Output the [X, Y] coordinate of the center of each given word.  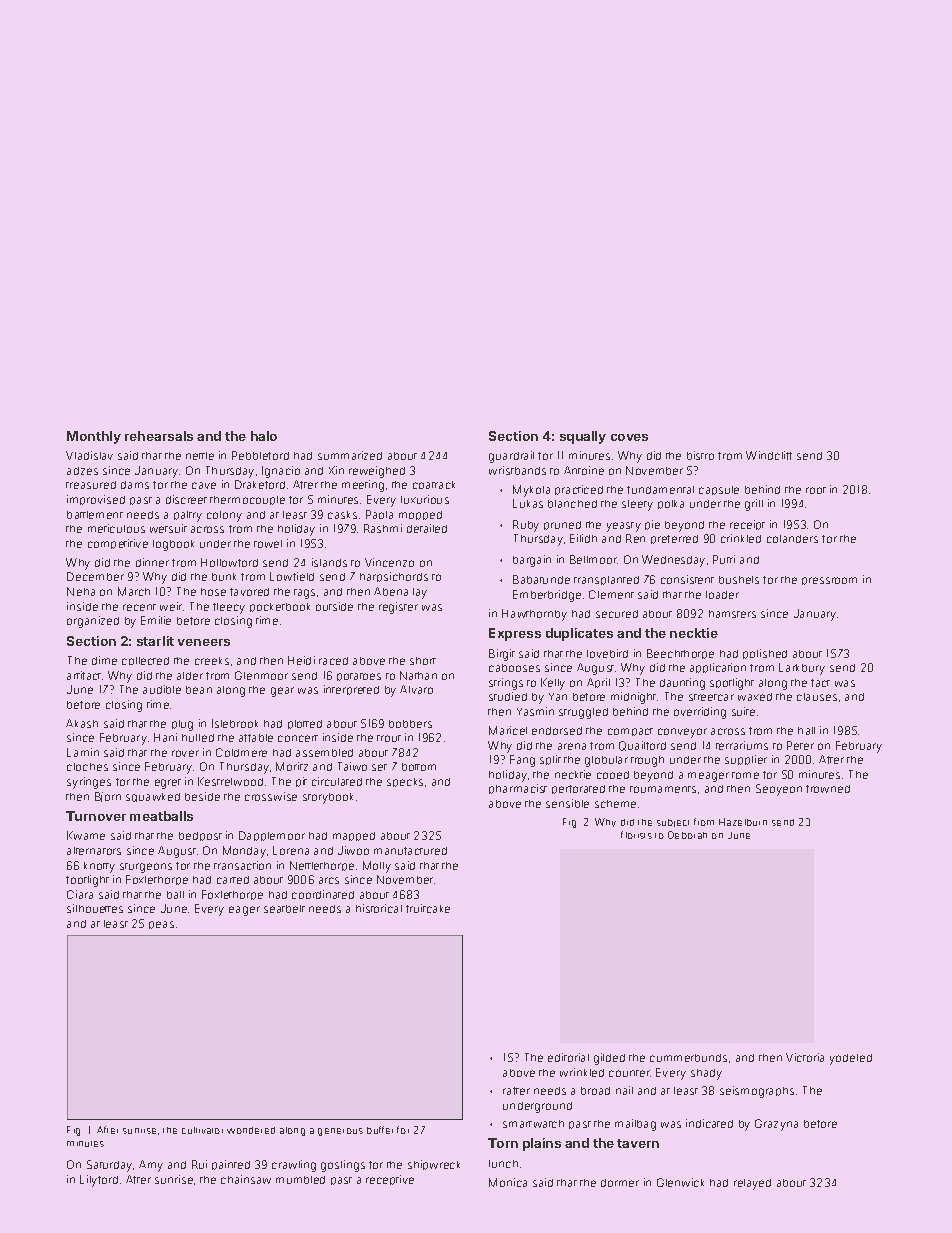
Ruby [526, 526]
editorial [568, 1057]
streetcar [711, 697]
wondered [251, 1130]
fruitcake [428, 908]
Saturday [109, 1166]
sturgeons [146, 868]
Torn [503, 1143]
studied [508, 696]
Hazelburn [743, 822]
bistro [700, 455]
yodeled [851, 1059]
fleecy [229, 608]
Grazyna [776, 1125]
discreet [186, 499]
